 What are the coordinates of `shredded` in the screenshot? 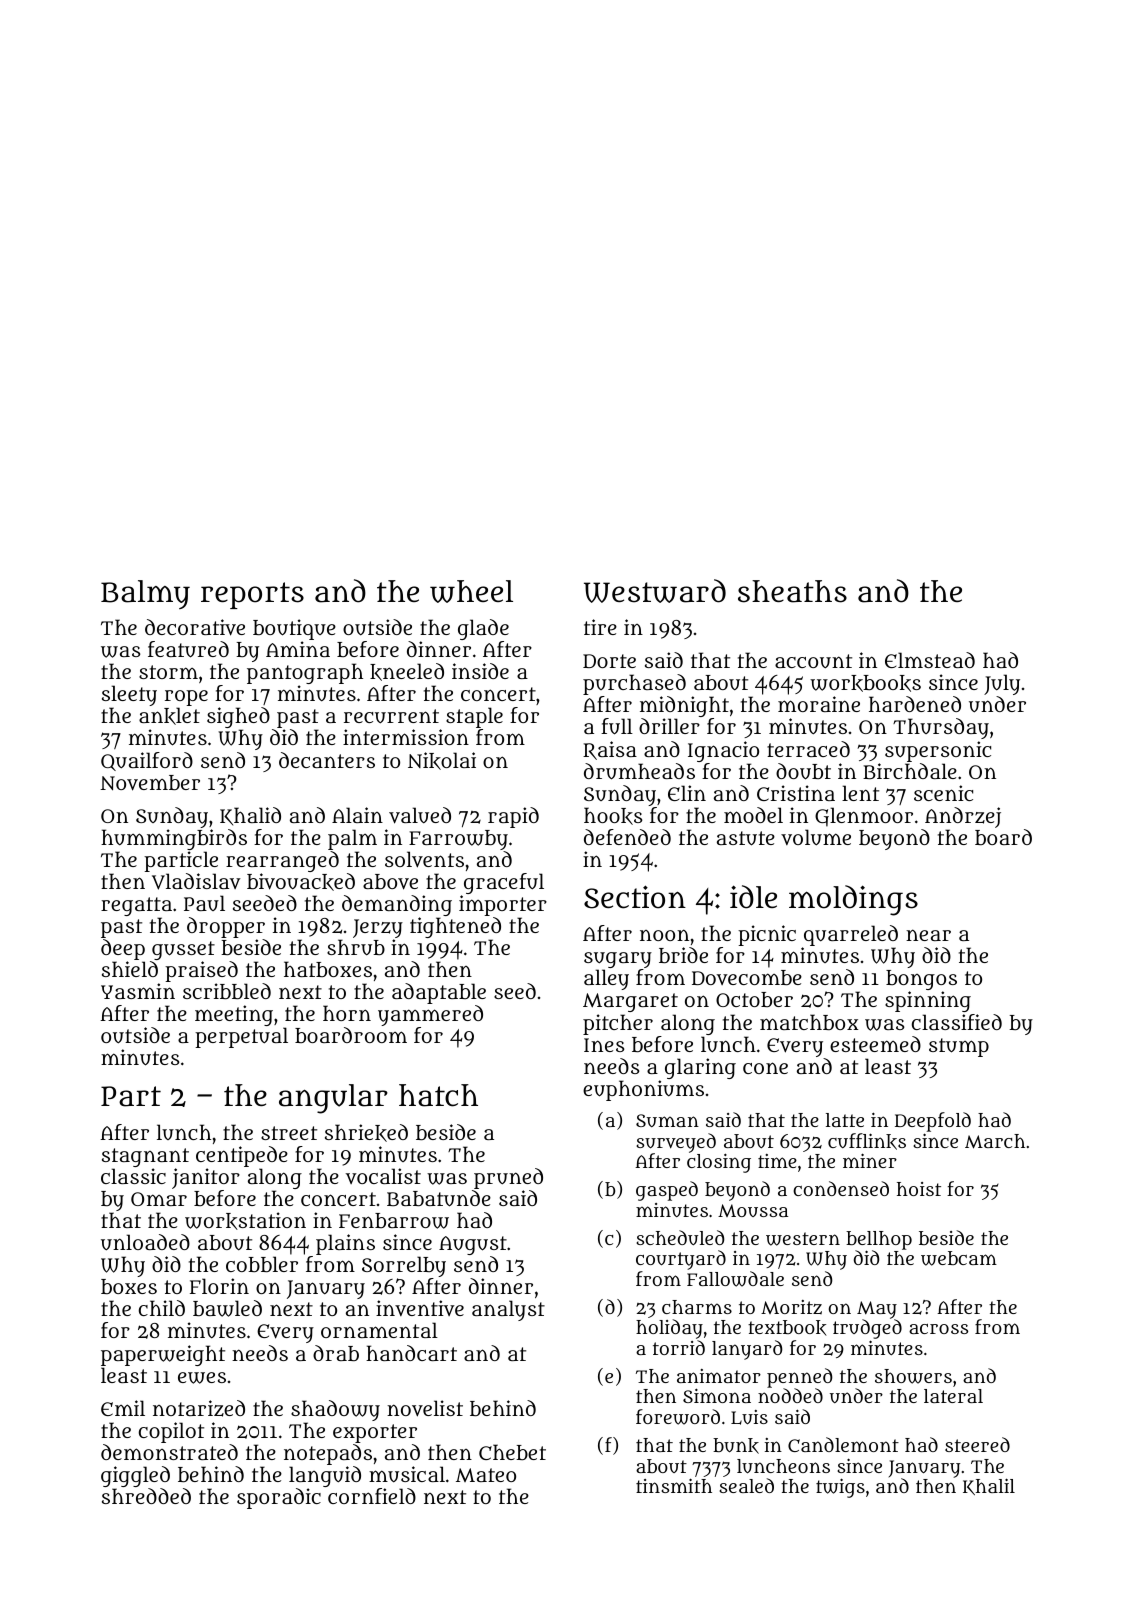 It's located at (146, 1496).
